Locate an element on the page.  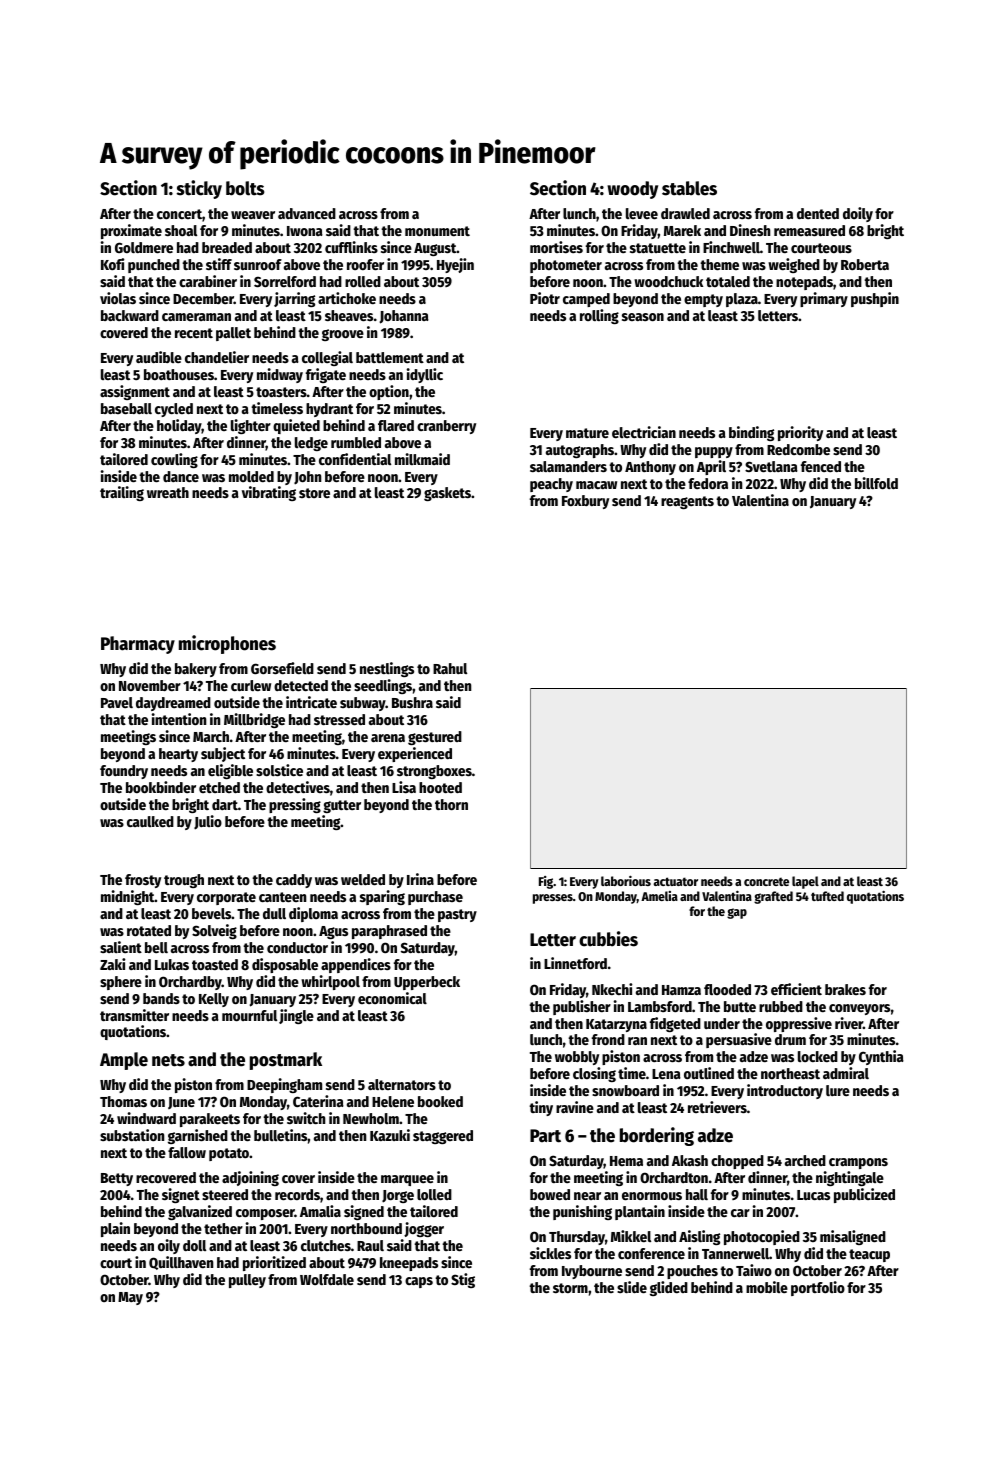
arched is located at coordinates (805, 1160).
